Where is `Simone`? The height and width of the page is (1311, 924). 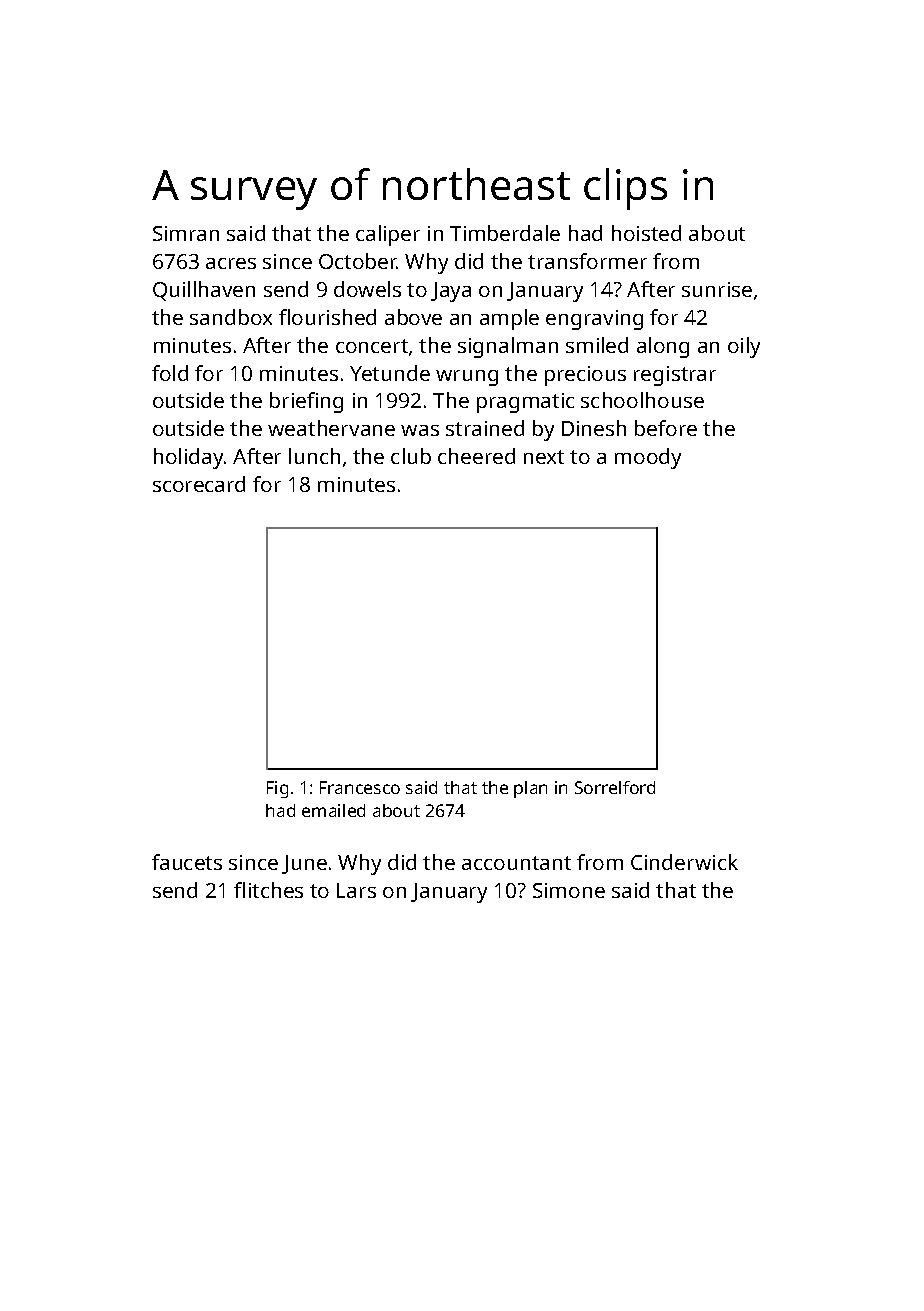
Simone is located at coordinates (569, 890).
